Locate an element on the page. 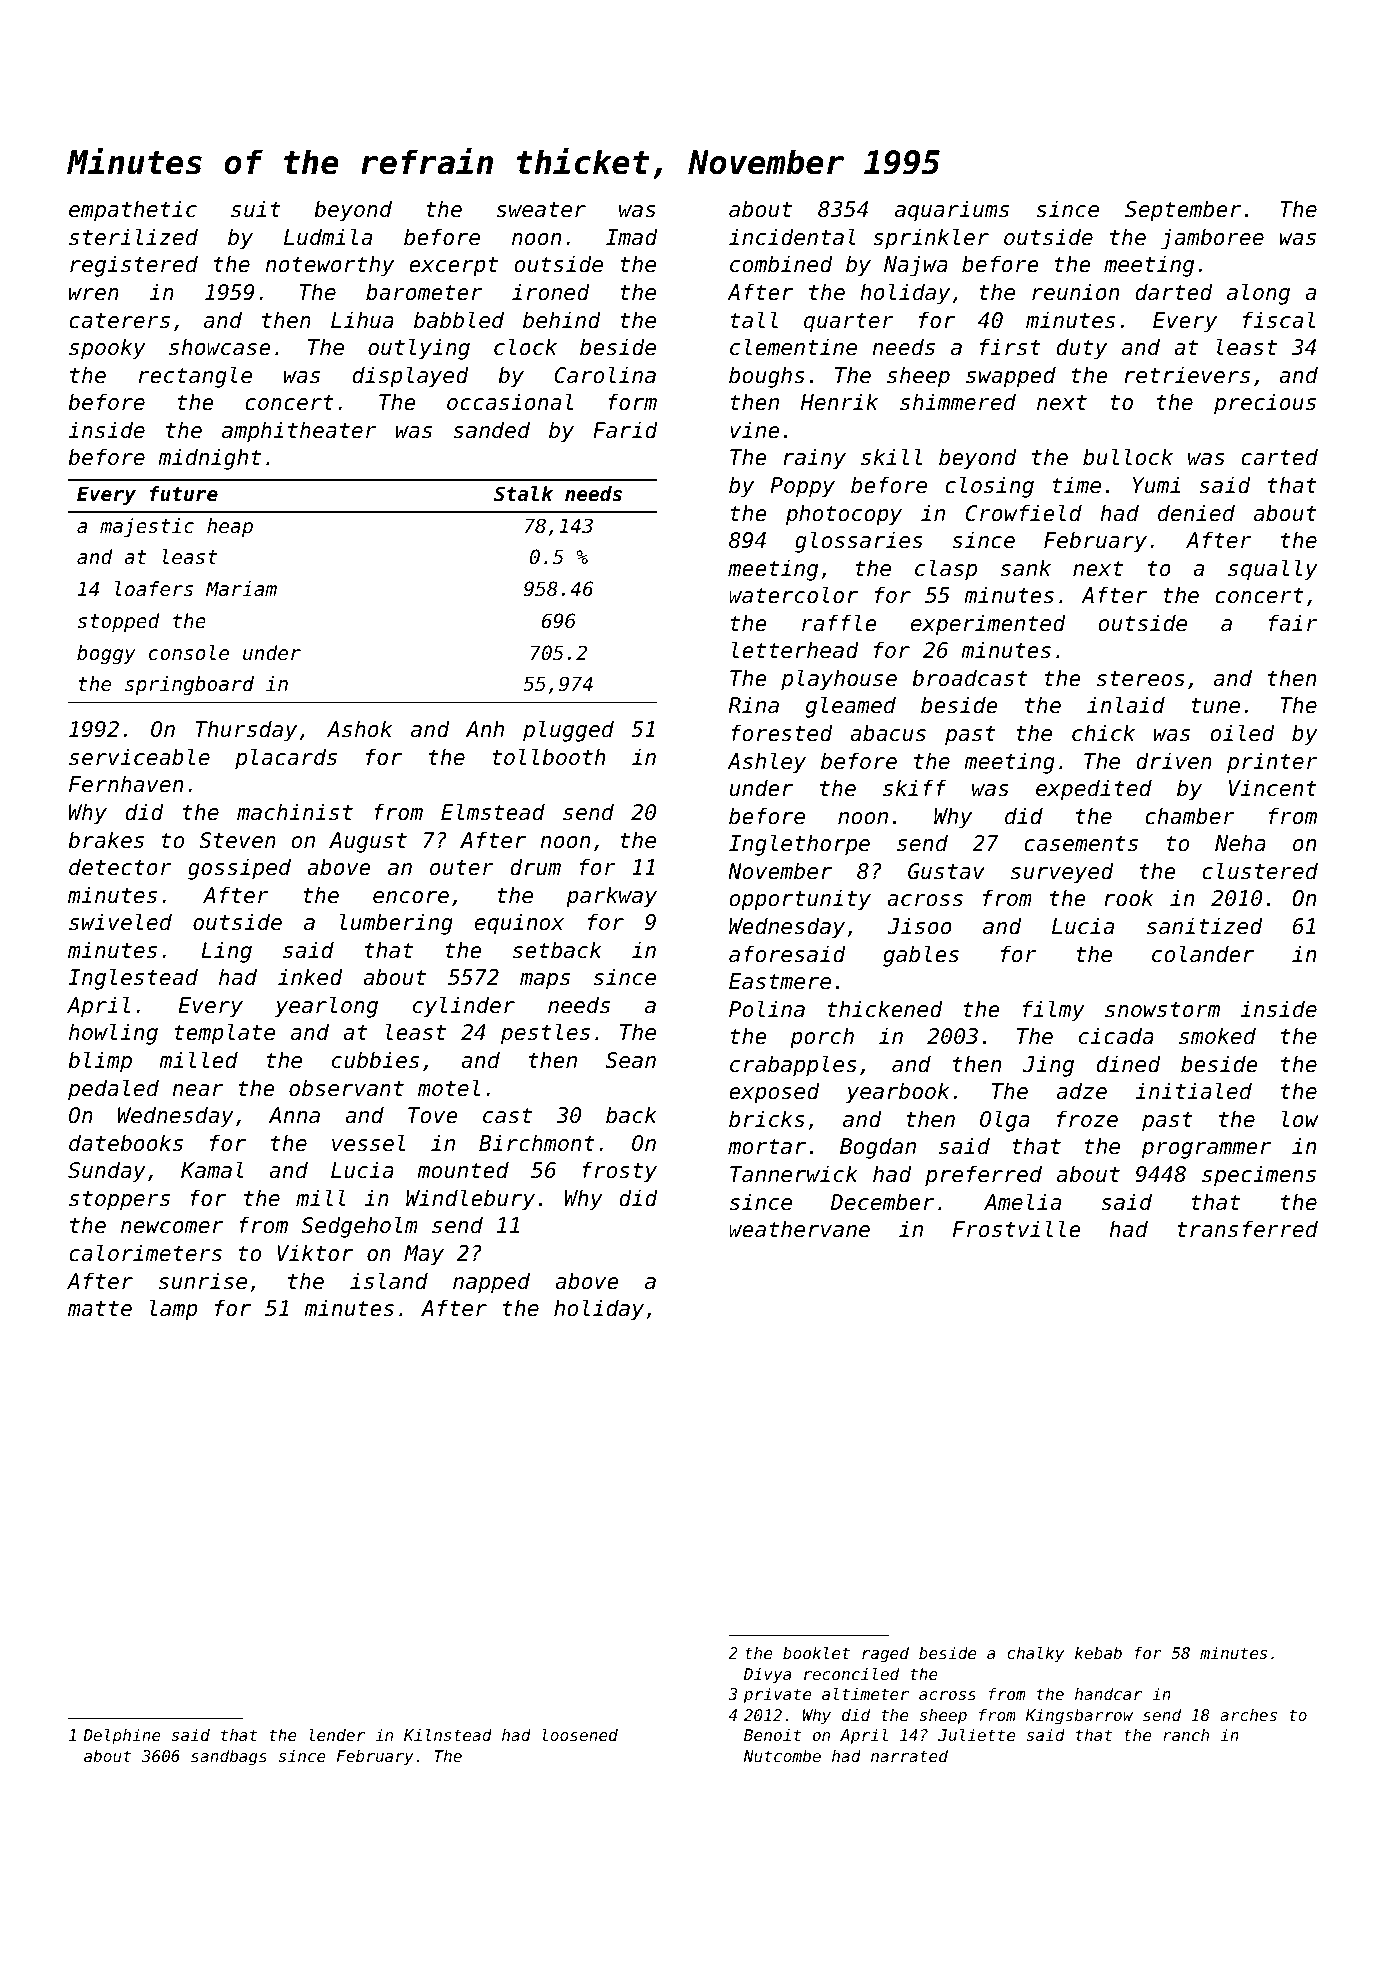 The width and height of the image is (1386, 1969). calorimeters is located at coordinates (145, 1253).
